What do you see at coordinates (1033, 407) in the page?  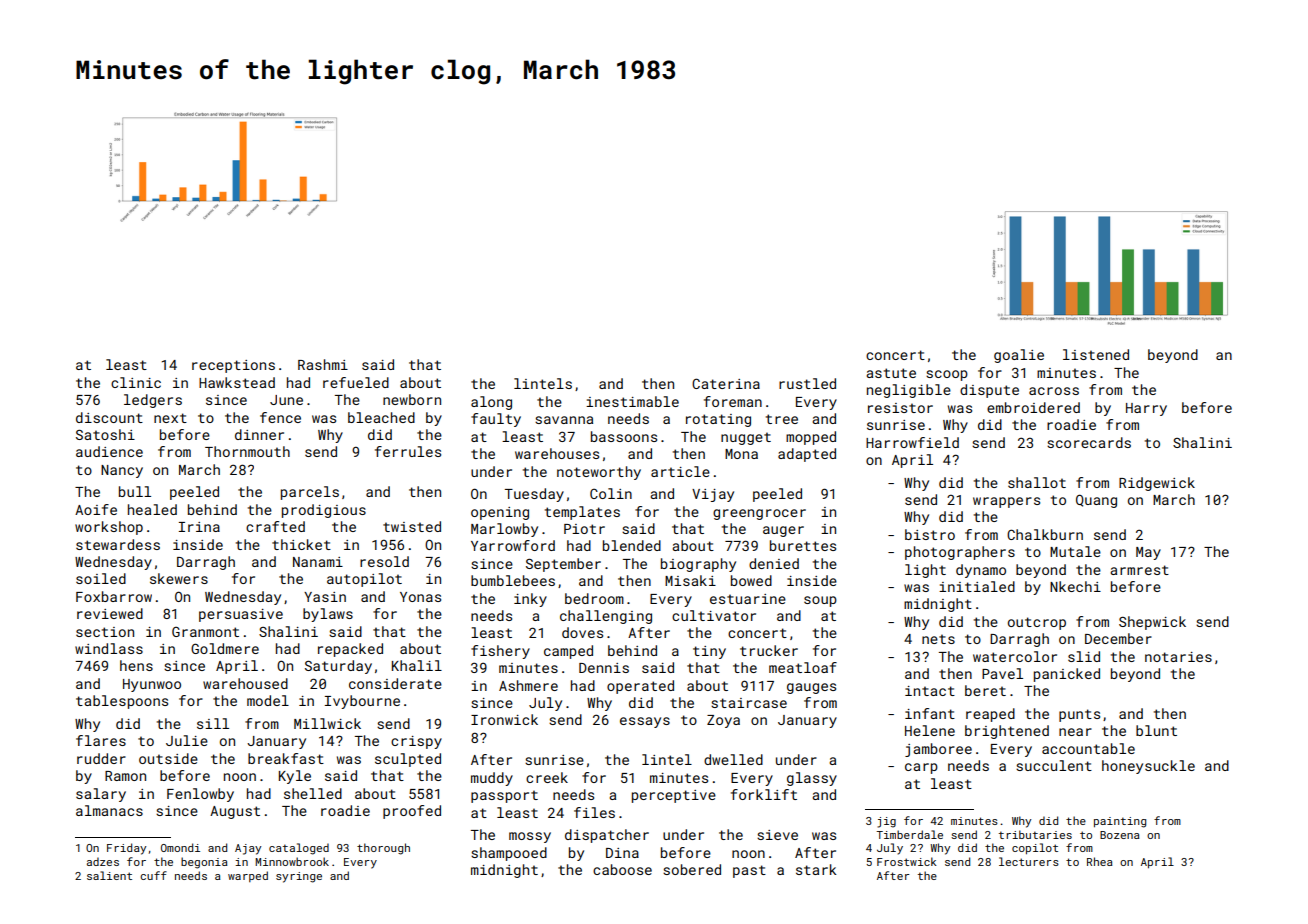 I see `embroidered` at bounding box center [1033, 407].
